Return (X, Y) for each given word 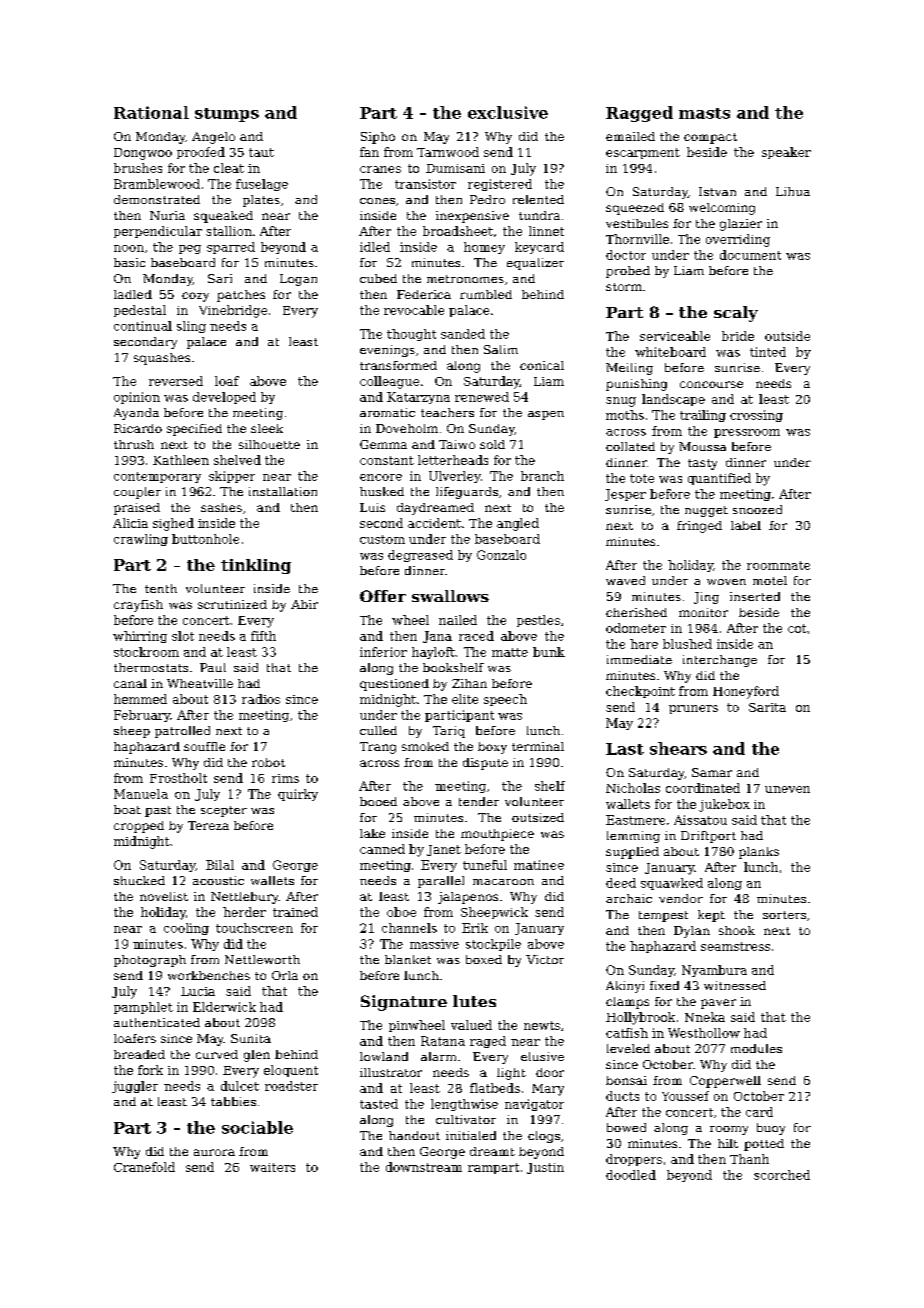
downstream (424, 1167)
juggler (135, 1087)
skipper (232, 477)
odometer (636, 628)
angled (518, 524)
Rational (151, 112)
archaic (629, 898)
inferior (383, 652)
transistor (425, 184)
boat (127, 809)
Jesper (625, 495)
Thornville (637, 239)
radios (261, 699)
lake (372, 833)
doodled (631, 1175)
